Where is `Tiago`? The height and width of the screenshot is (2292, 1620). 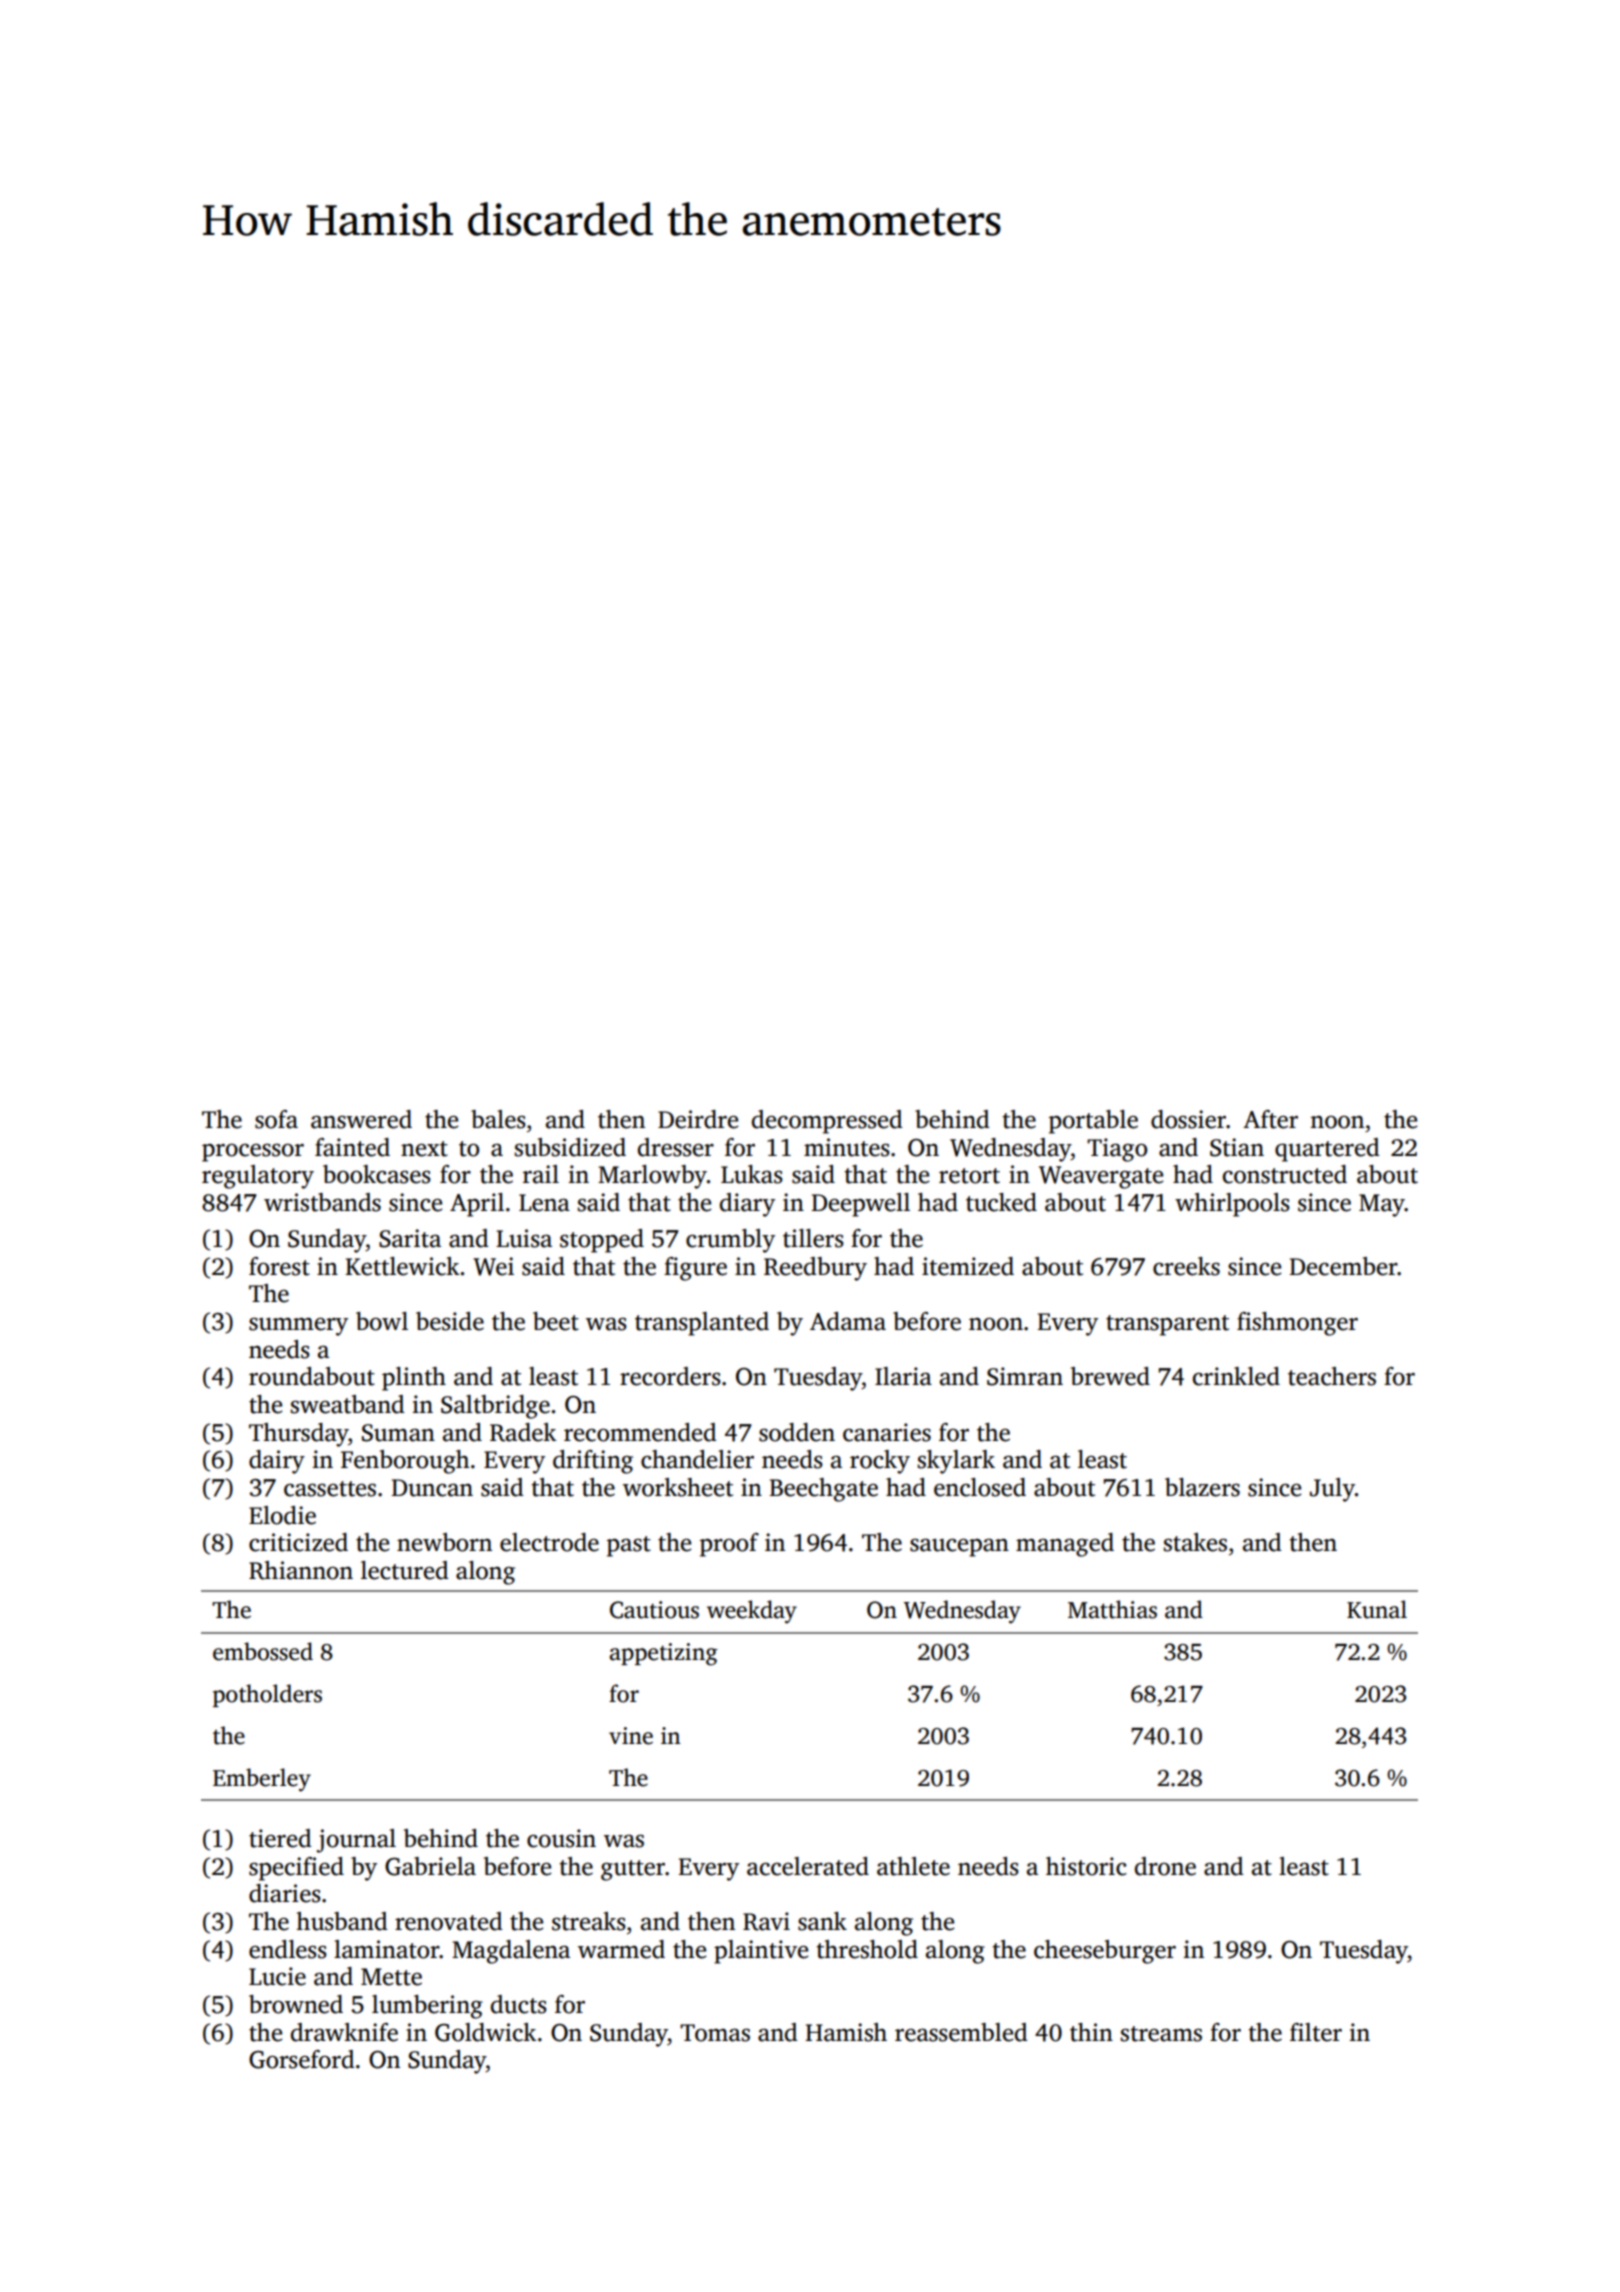 Tiago is located at coordinates (1117, 1150).
